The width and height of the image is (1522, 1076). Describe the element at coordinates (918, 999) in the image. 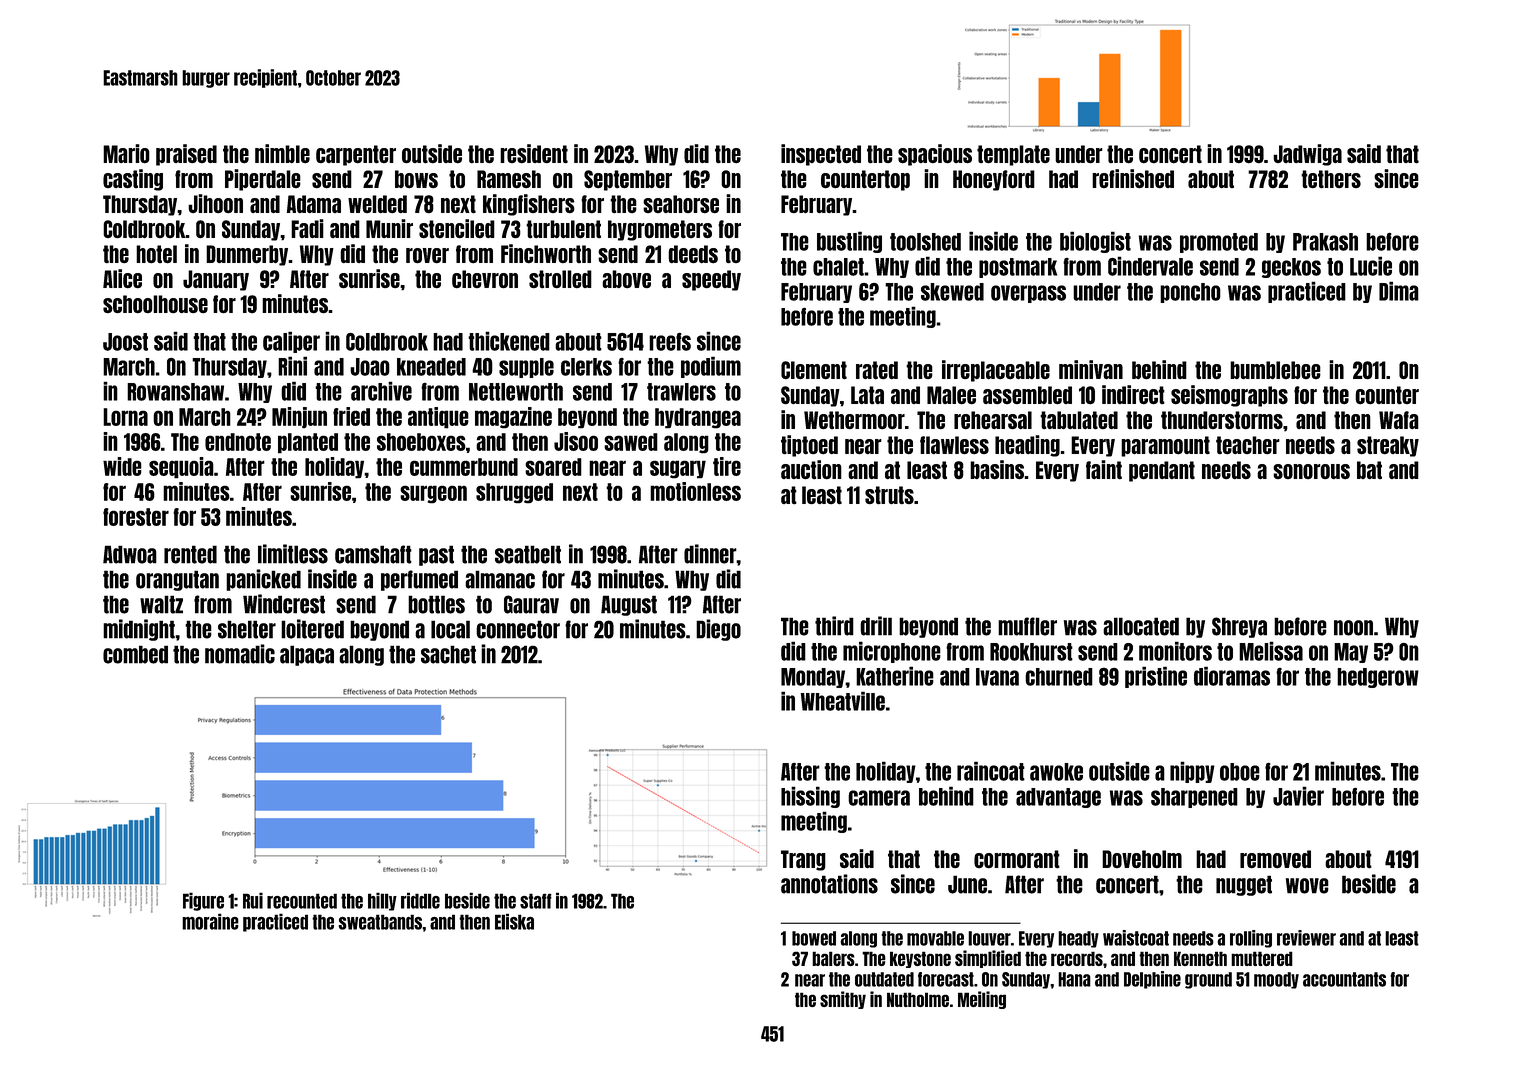

I see `Nutholme` at that location.
